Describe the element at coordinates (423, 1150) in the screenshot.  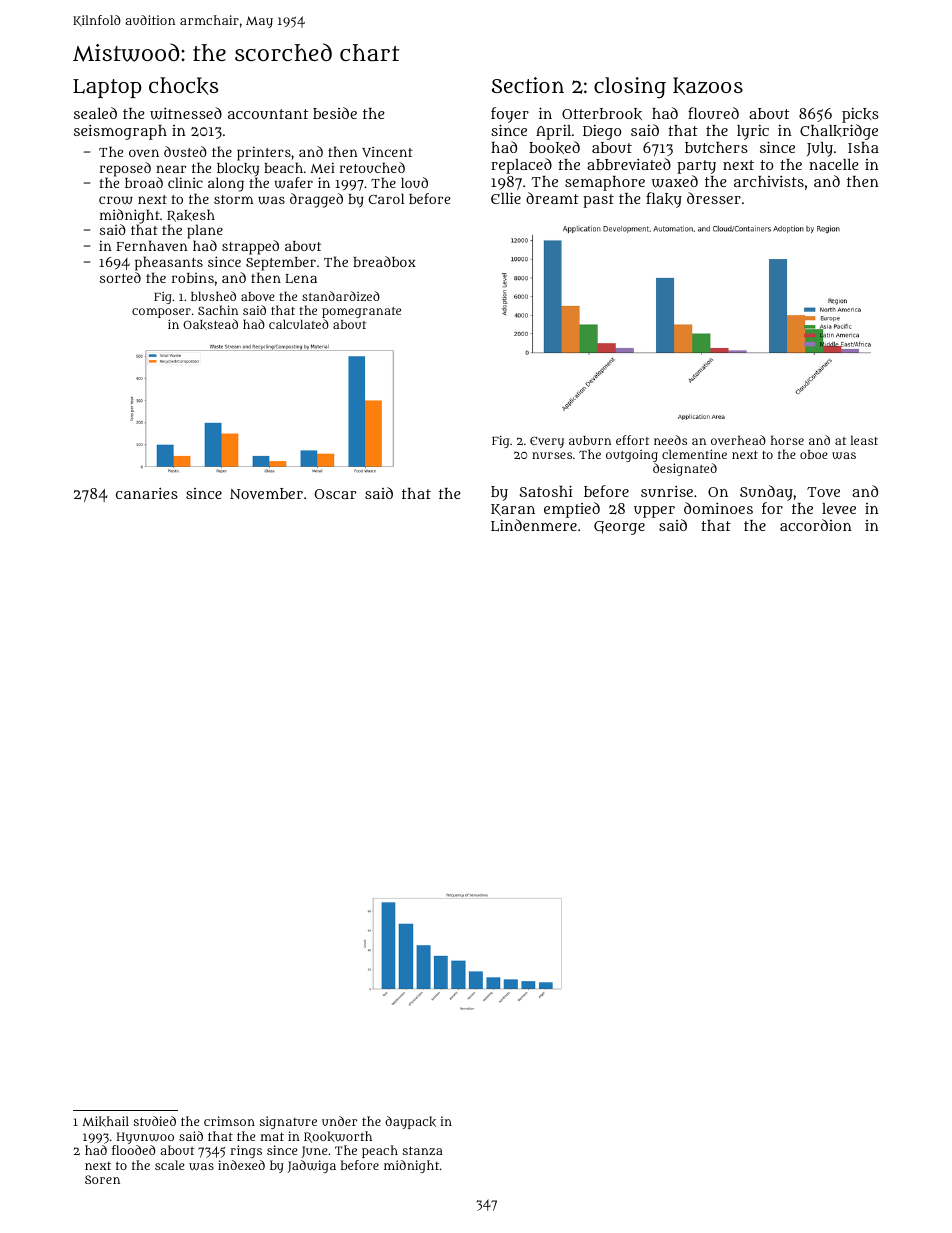
I see `stanza` at that location.
